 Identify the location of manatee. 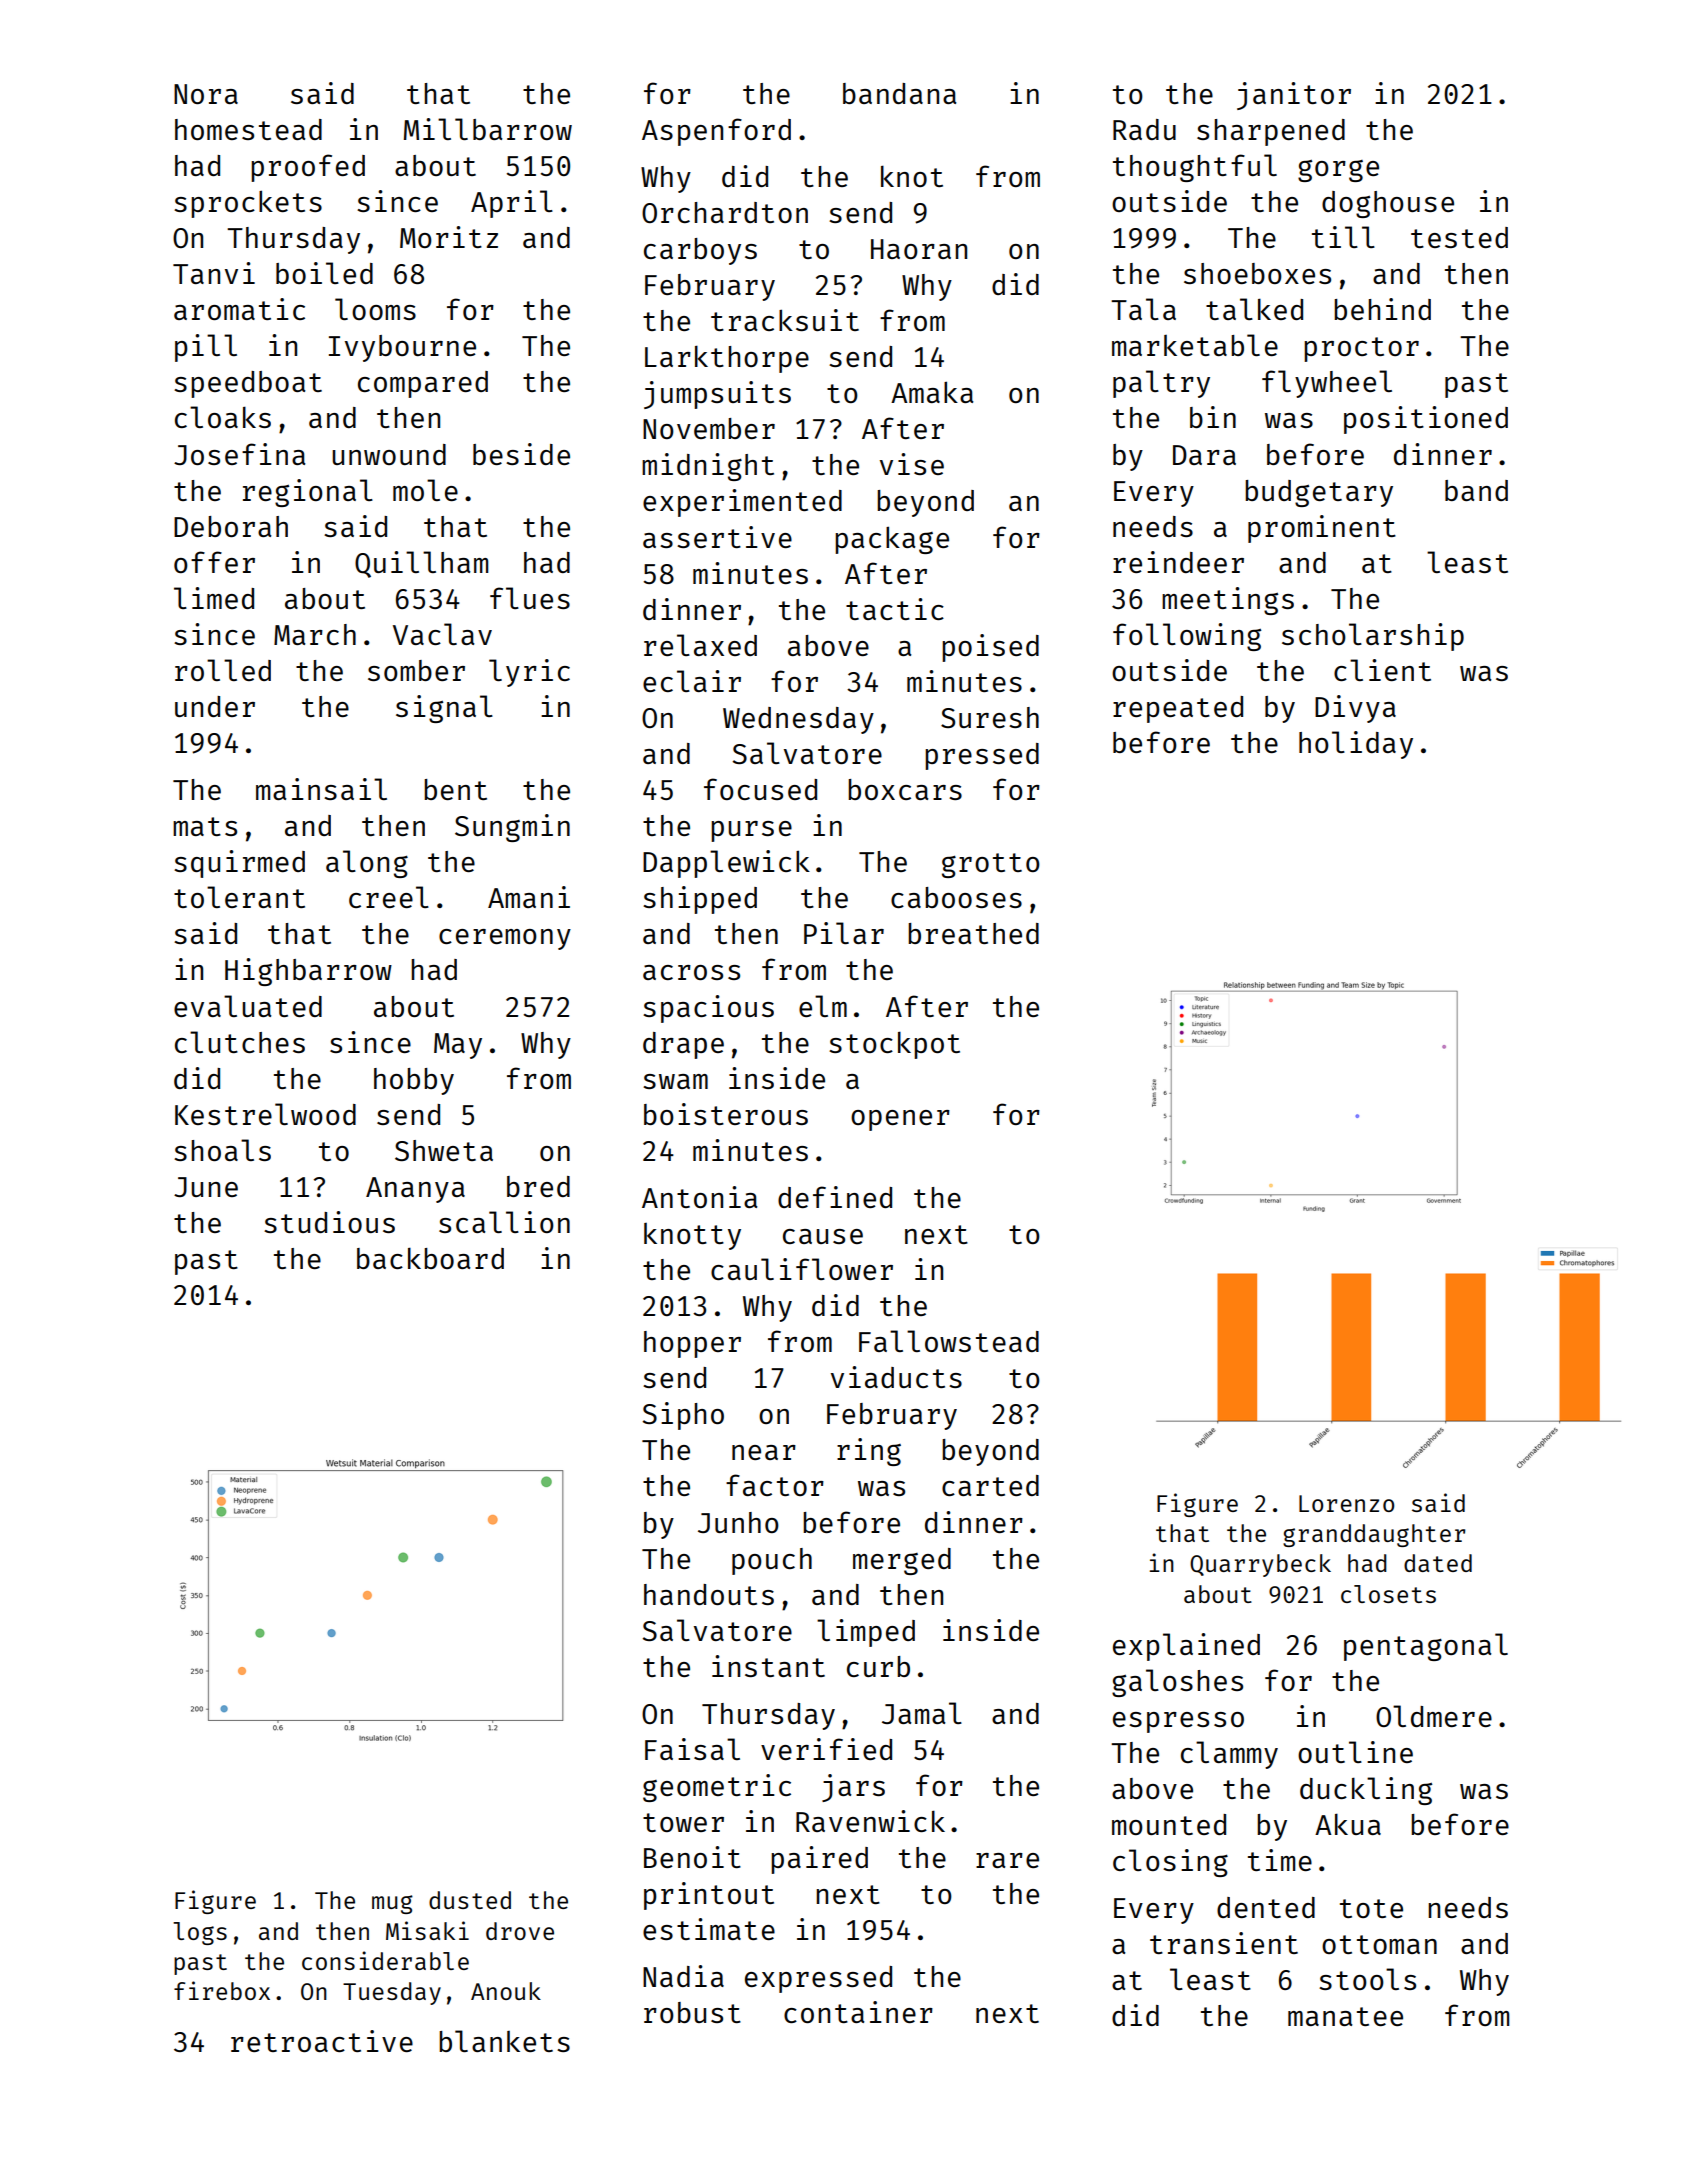
(1345, 2016).
